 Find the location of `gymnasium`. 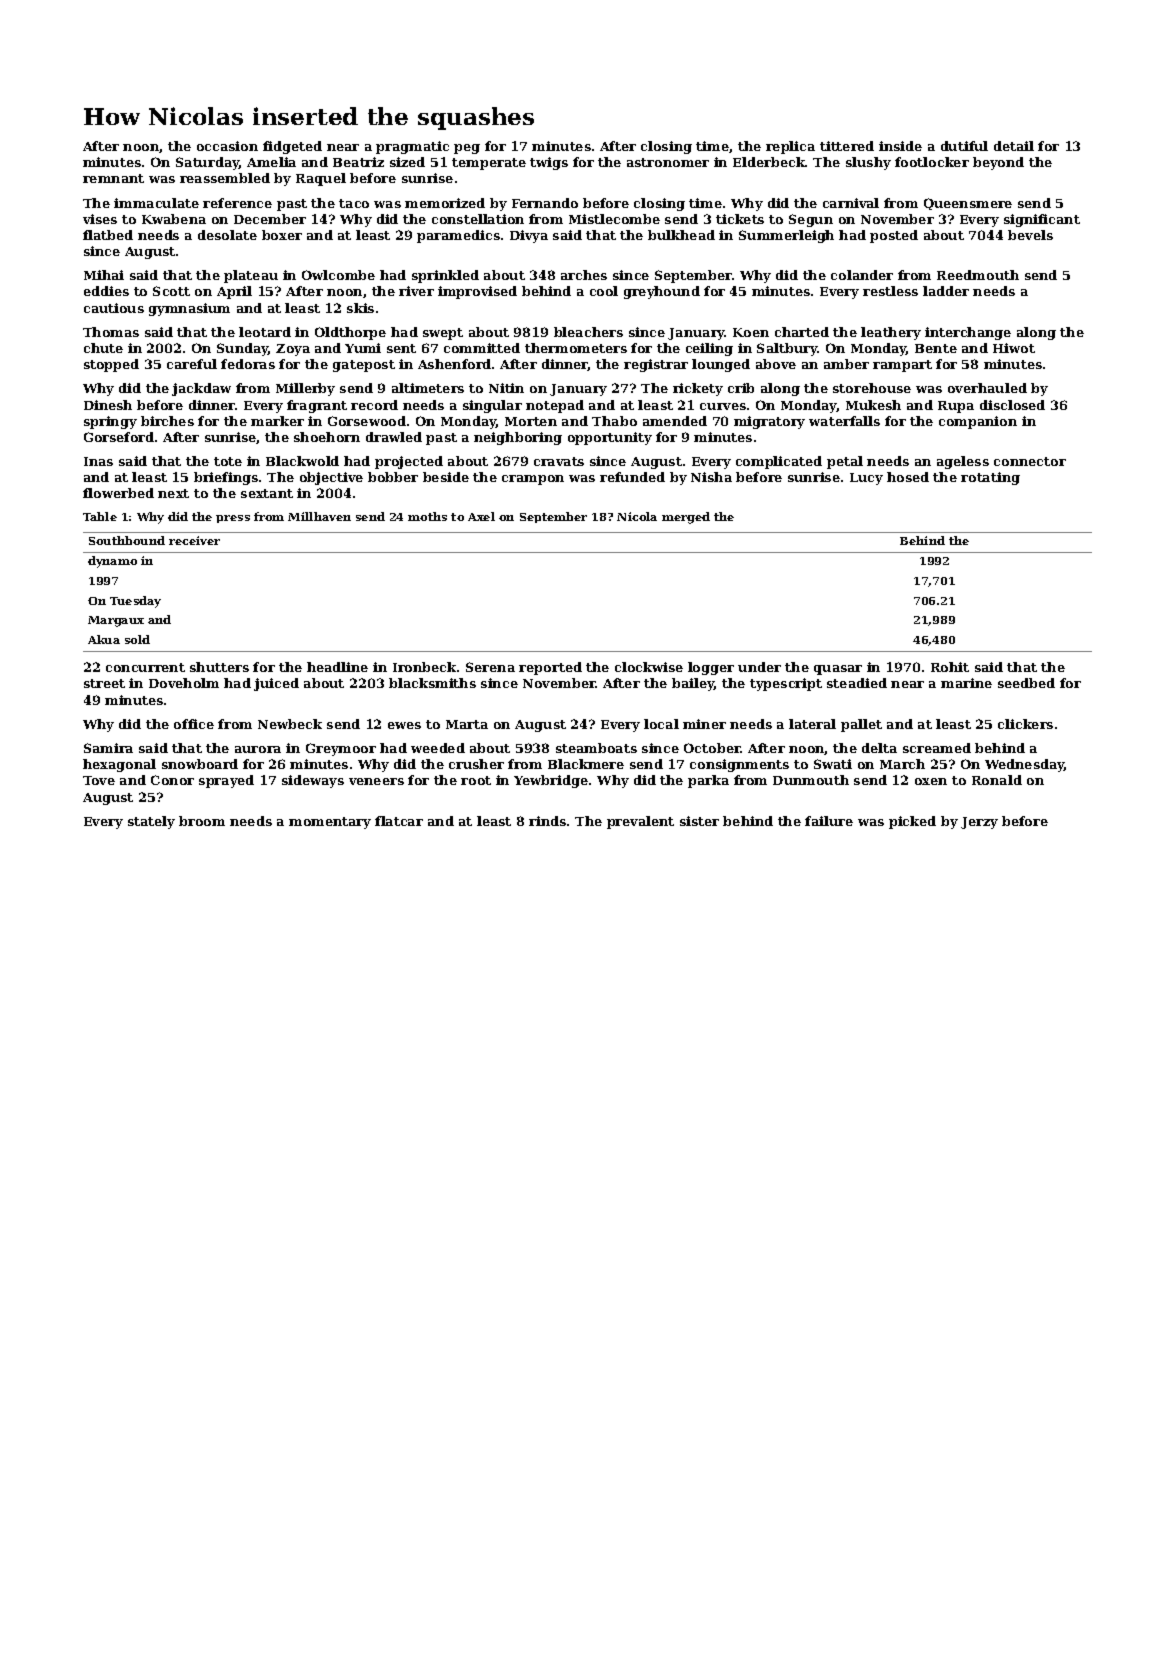

gymnasium is located at coordinates (189, 309).
